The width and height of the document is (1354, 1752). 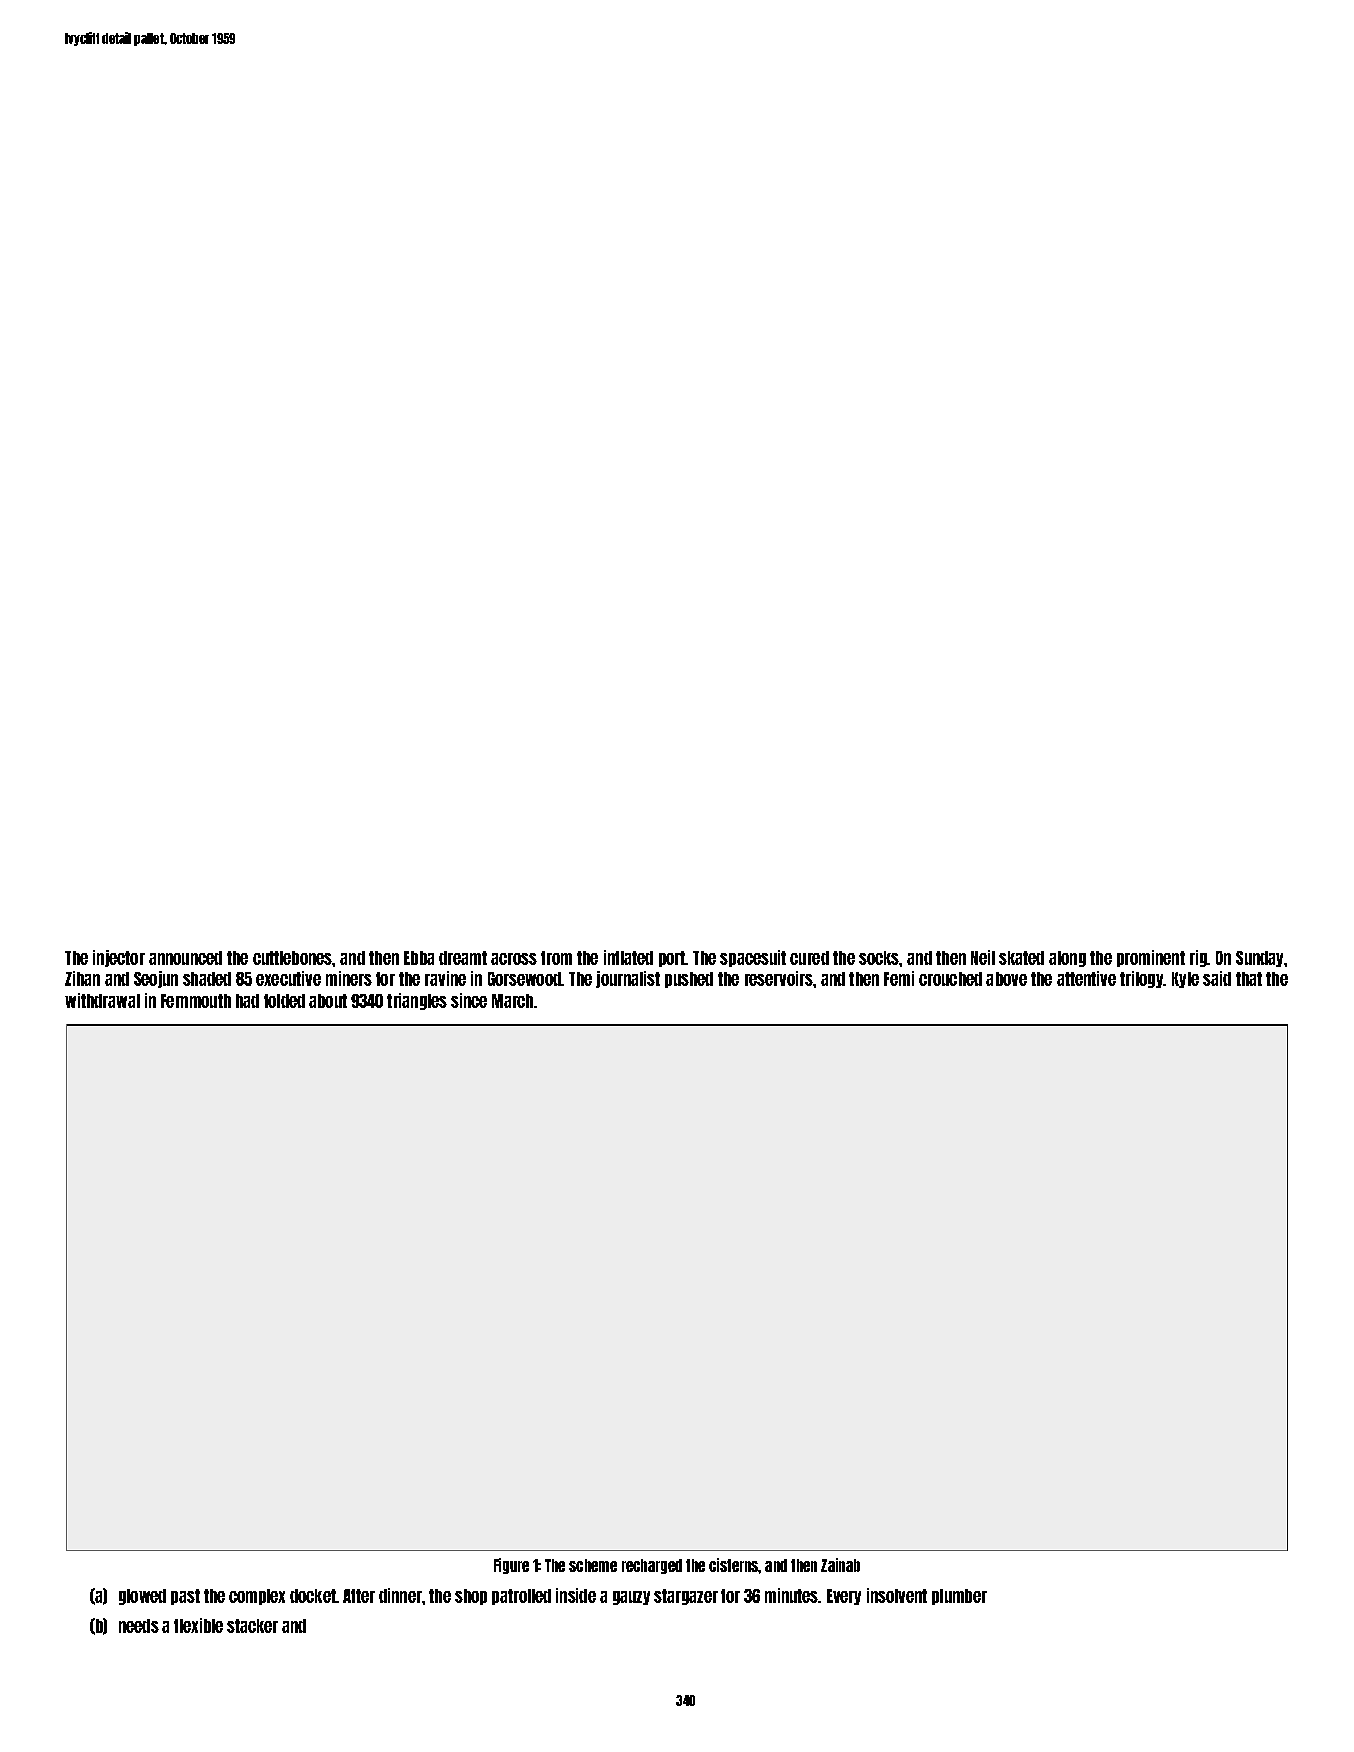 What do you see at coordinates (142, 1597) in the document?
I see `glowed` at bounding box center [142, 1597].
